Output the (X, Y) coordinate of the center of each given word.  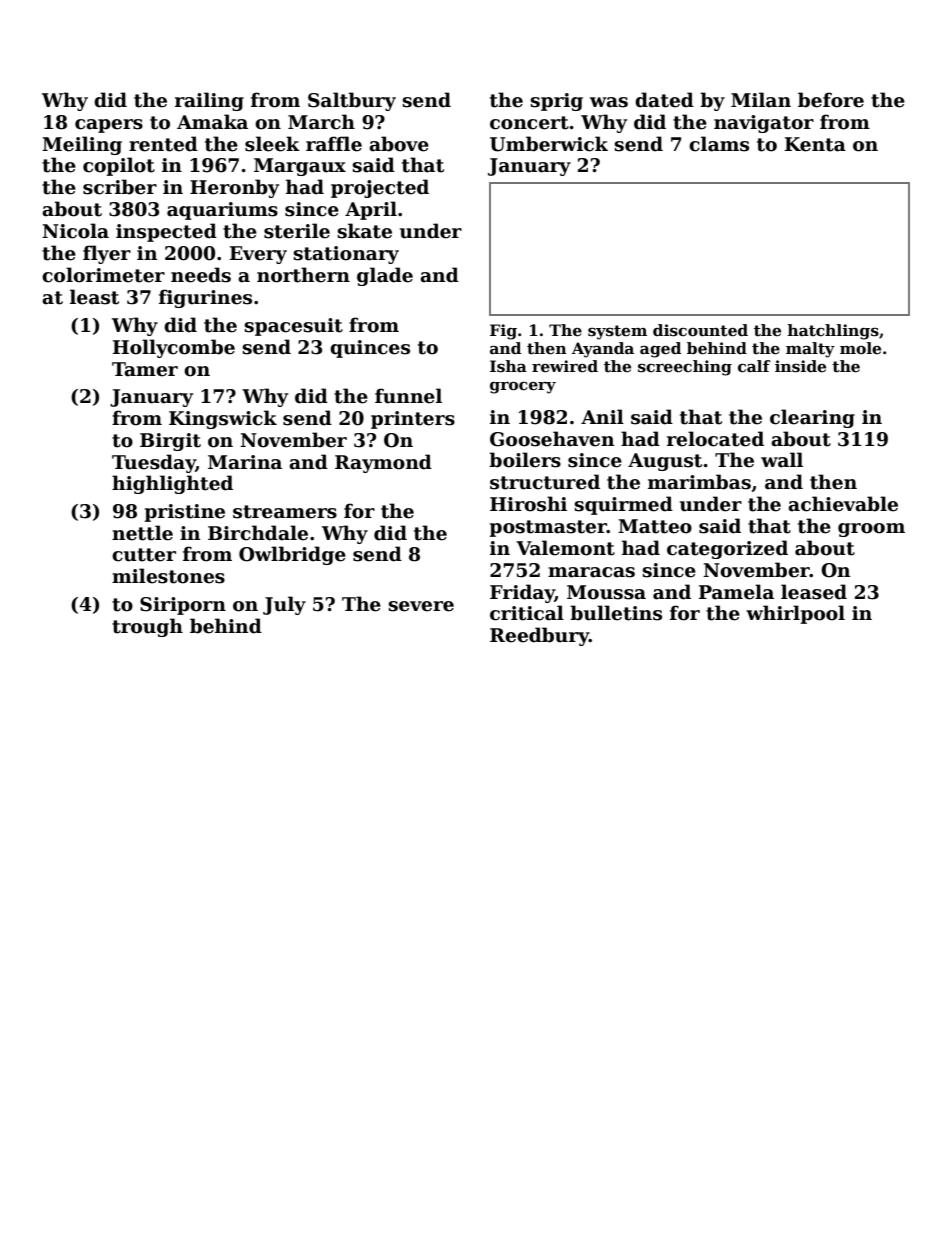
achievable (843, 504)
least (94, 297)
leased (814, 592)
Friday (522, 593)
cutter (144, 555)
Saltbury (352, 101)
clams (719, 144)
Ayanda (603, 350)
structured (545, 482)
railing (209, 101)
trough (147, 627)
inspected (166, 232)
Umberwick (549, 144)
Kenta (815, 144)
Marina (245, 462)
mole (860, 348)
